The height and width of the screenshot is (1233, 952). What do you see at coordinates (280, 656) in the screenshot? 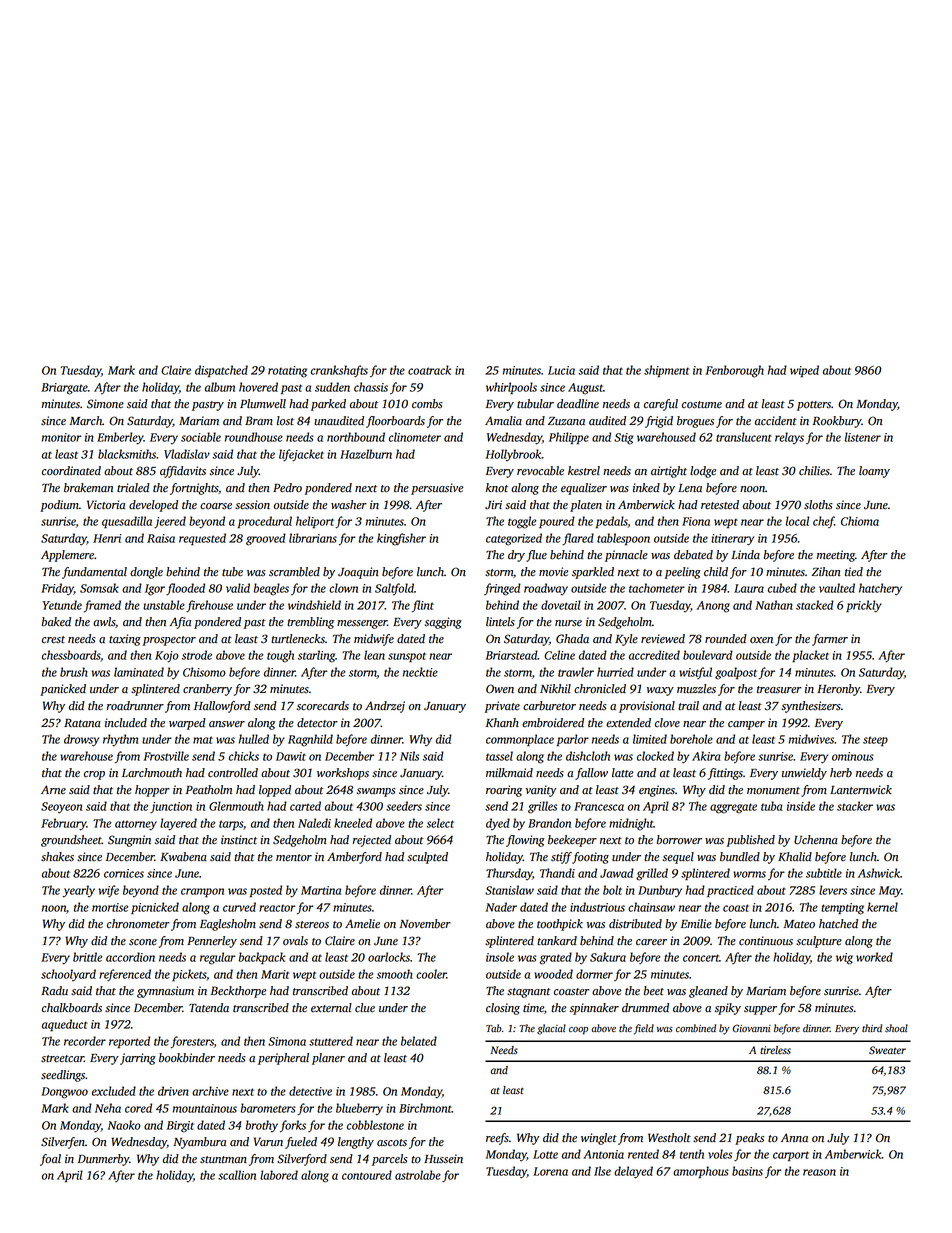
I see `tough` at bounding box center [280, 656].
